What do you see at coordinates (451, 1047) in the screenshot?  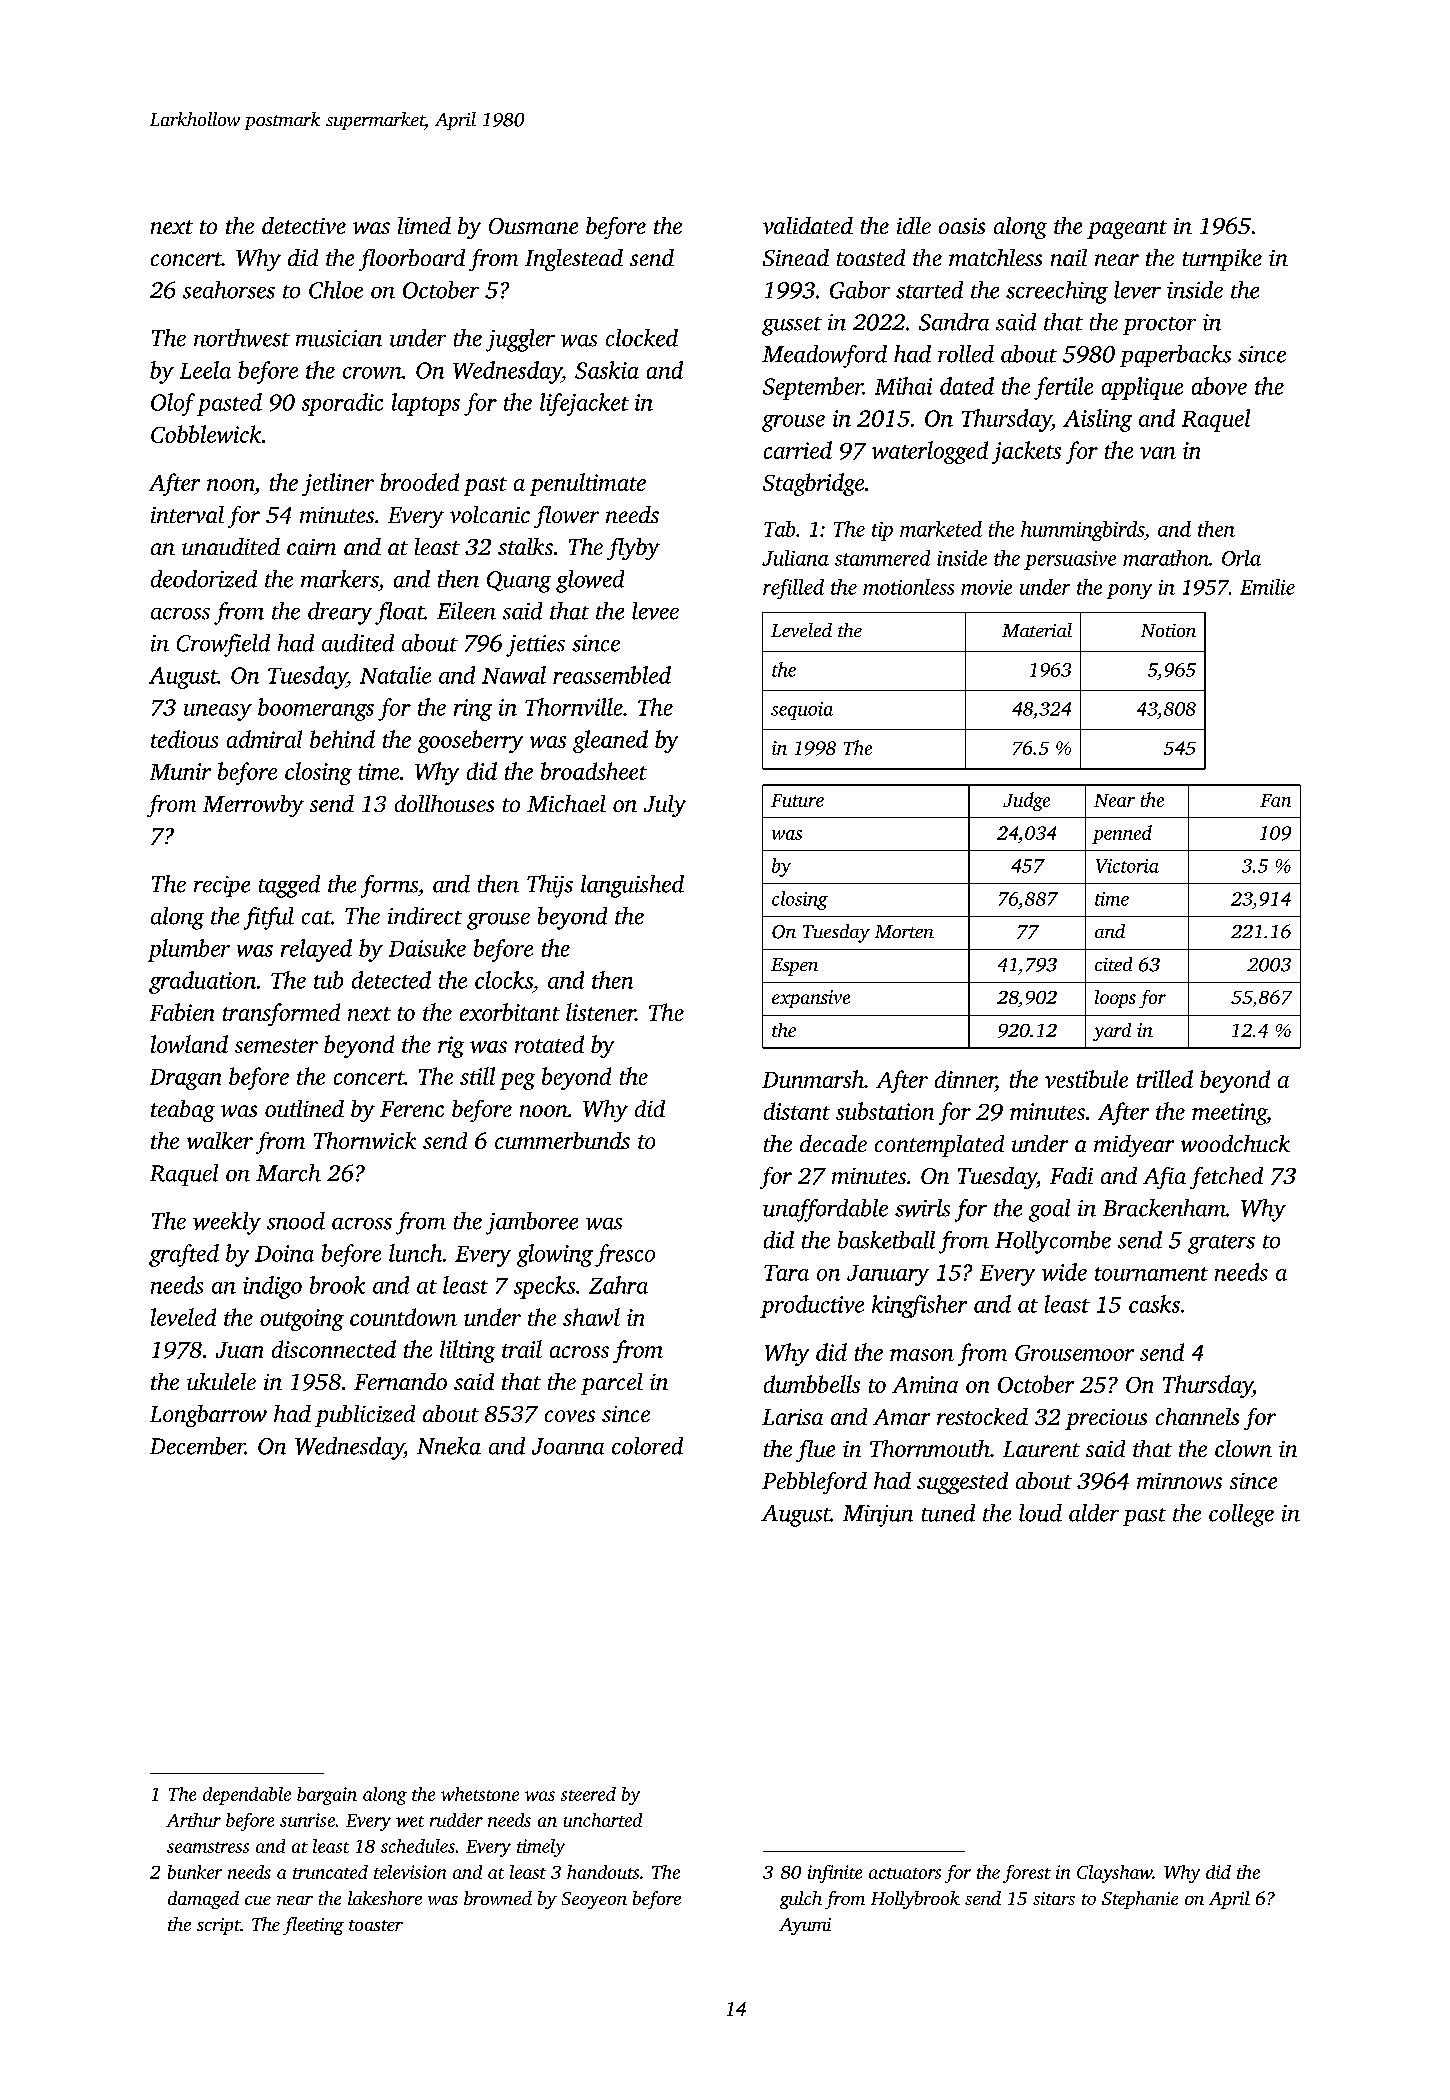 I see `rig` at bounding box center [451, 1047].
